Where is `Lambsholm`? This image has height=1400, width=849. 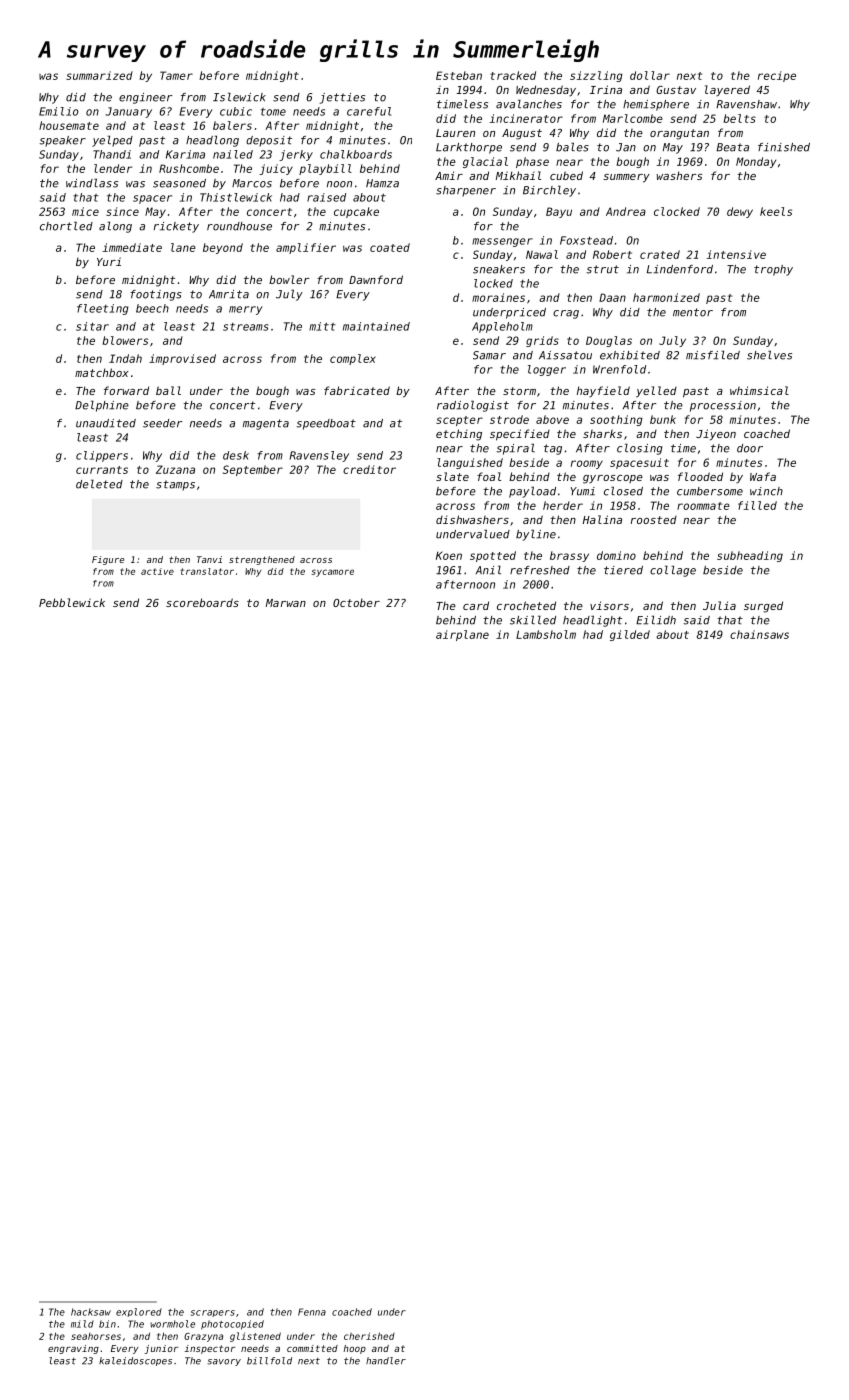 Lambsholm is located at coordinates (546, 634).
